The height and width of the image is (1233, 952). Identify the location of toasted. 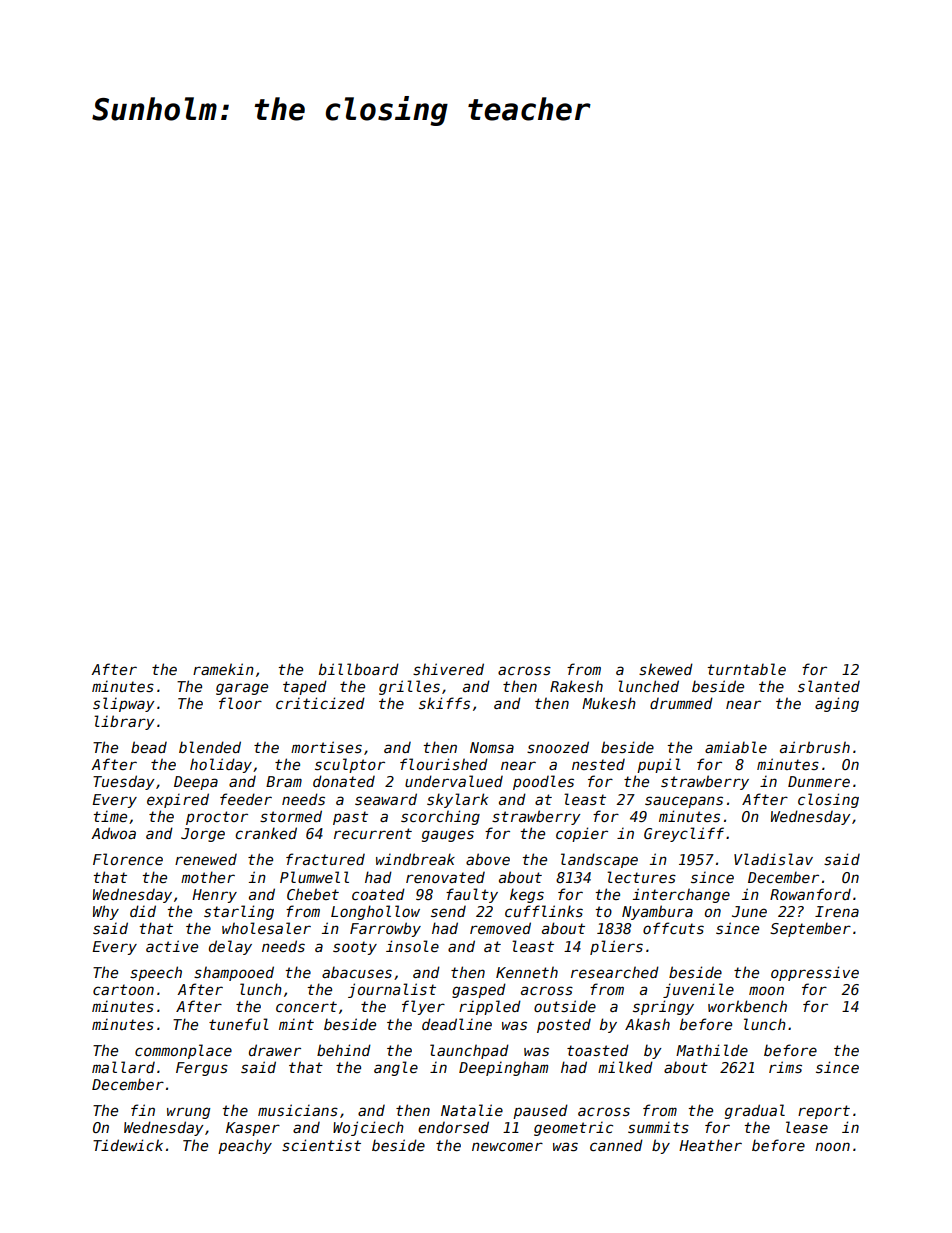
(598, 1050).
